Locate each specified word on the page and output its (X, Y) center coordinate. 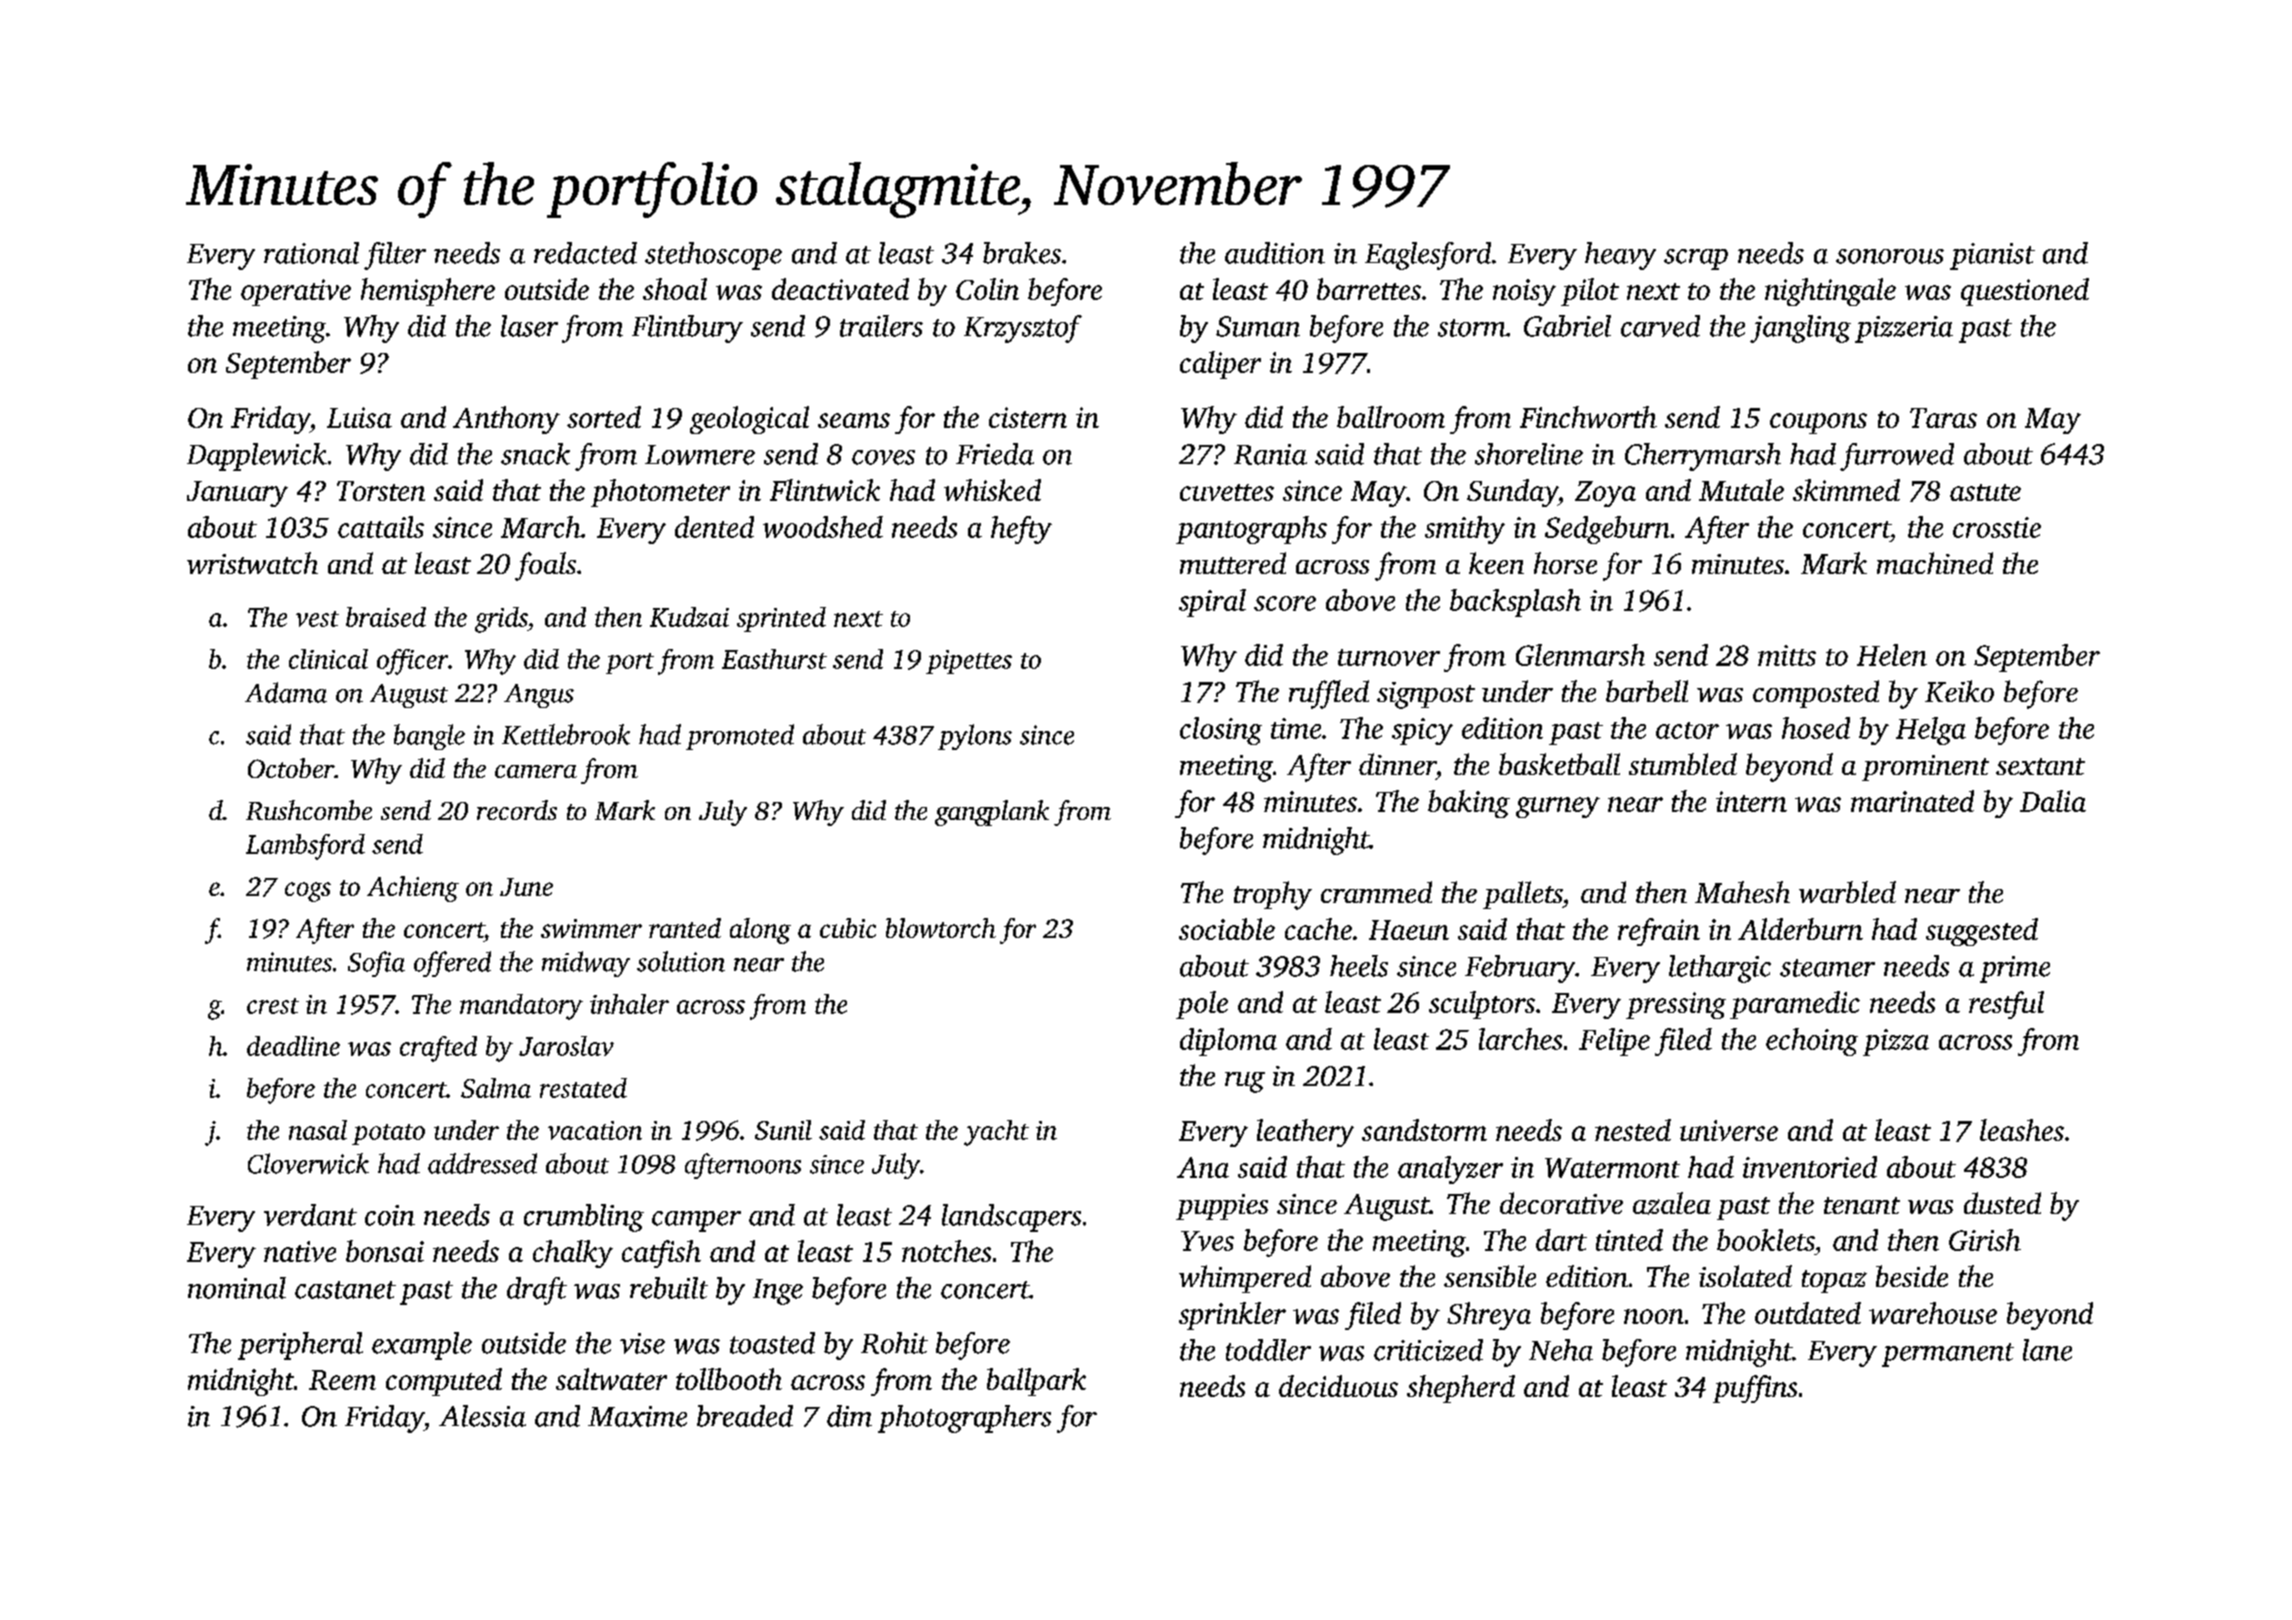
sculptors (1482, 1005)
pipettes (969, 662)
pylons (975, 737)
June (526, 887)
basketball (1559, 764)
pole (1202, 1005)
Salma (496, 1088)
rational (311, 253)
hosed (1816, 728)
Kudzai (689, 617)
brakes (1022, 253)
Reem (342, 1380)
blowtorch (941, 928)
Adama (286, 692)
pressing (1676, 1005)
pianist (1992, 256)
